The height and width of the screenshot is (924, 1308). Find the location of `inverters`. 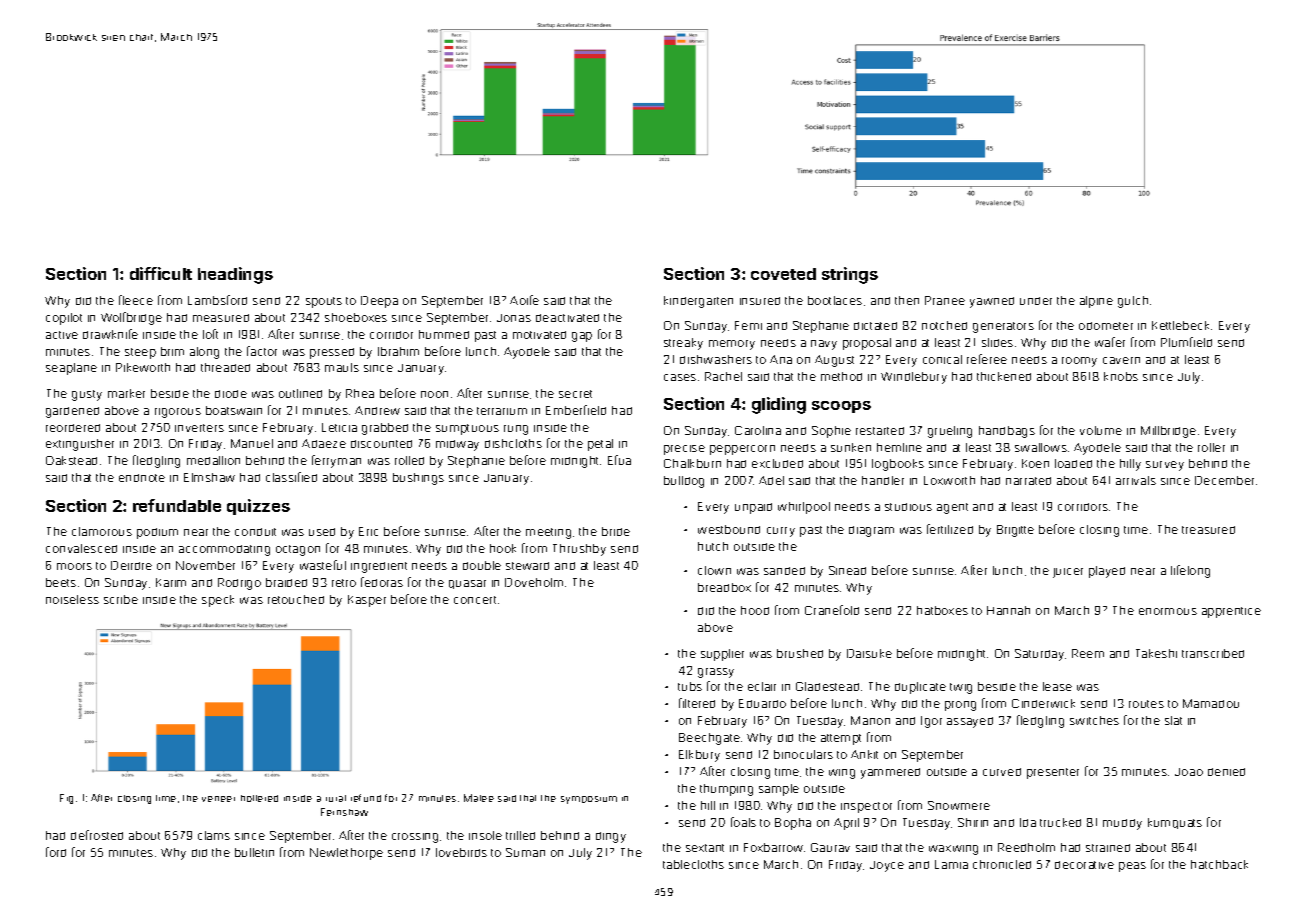

inverters is located at coordinates (199, 428).
